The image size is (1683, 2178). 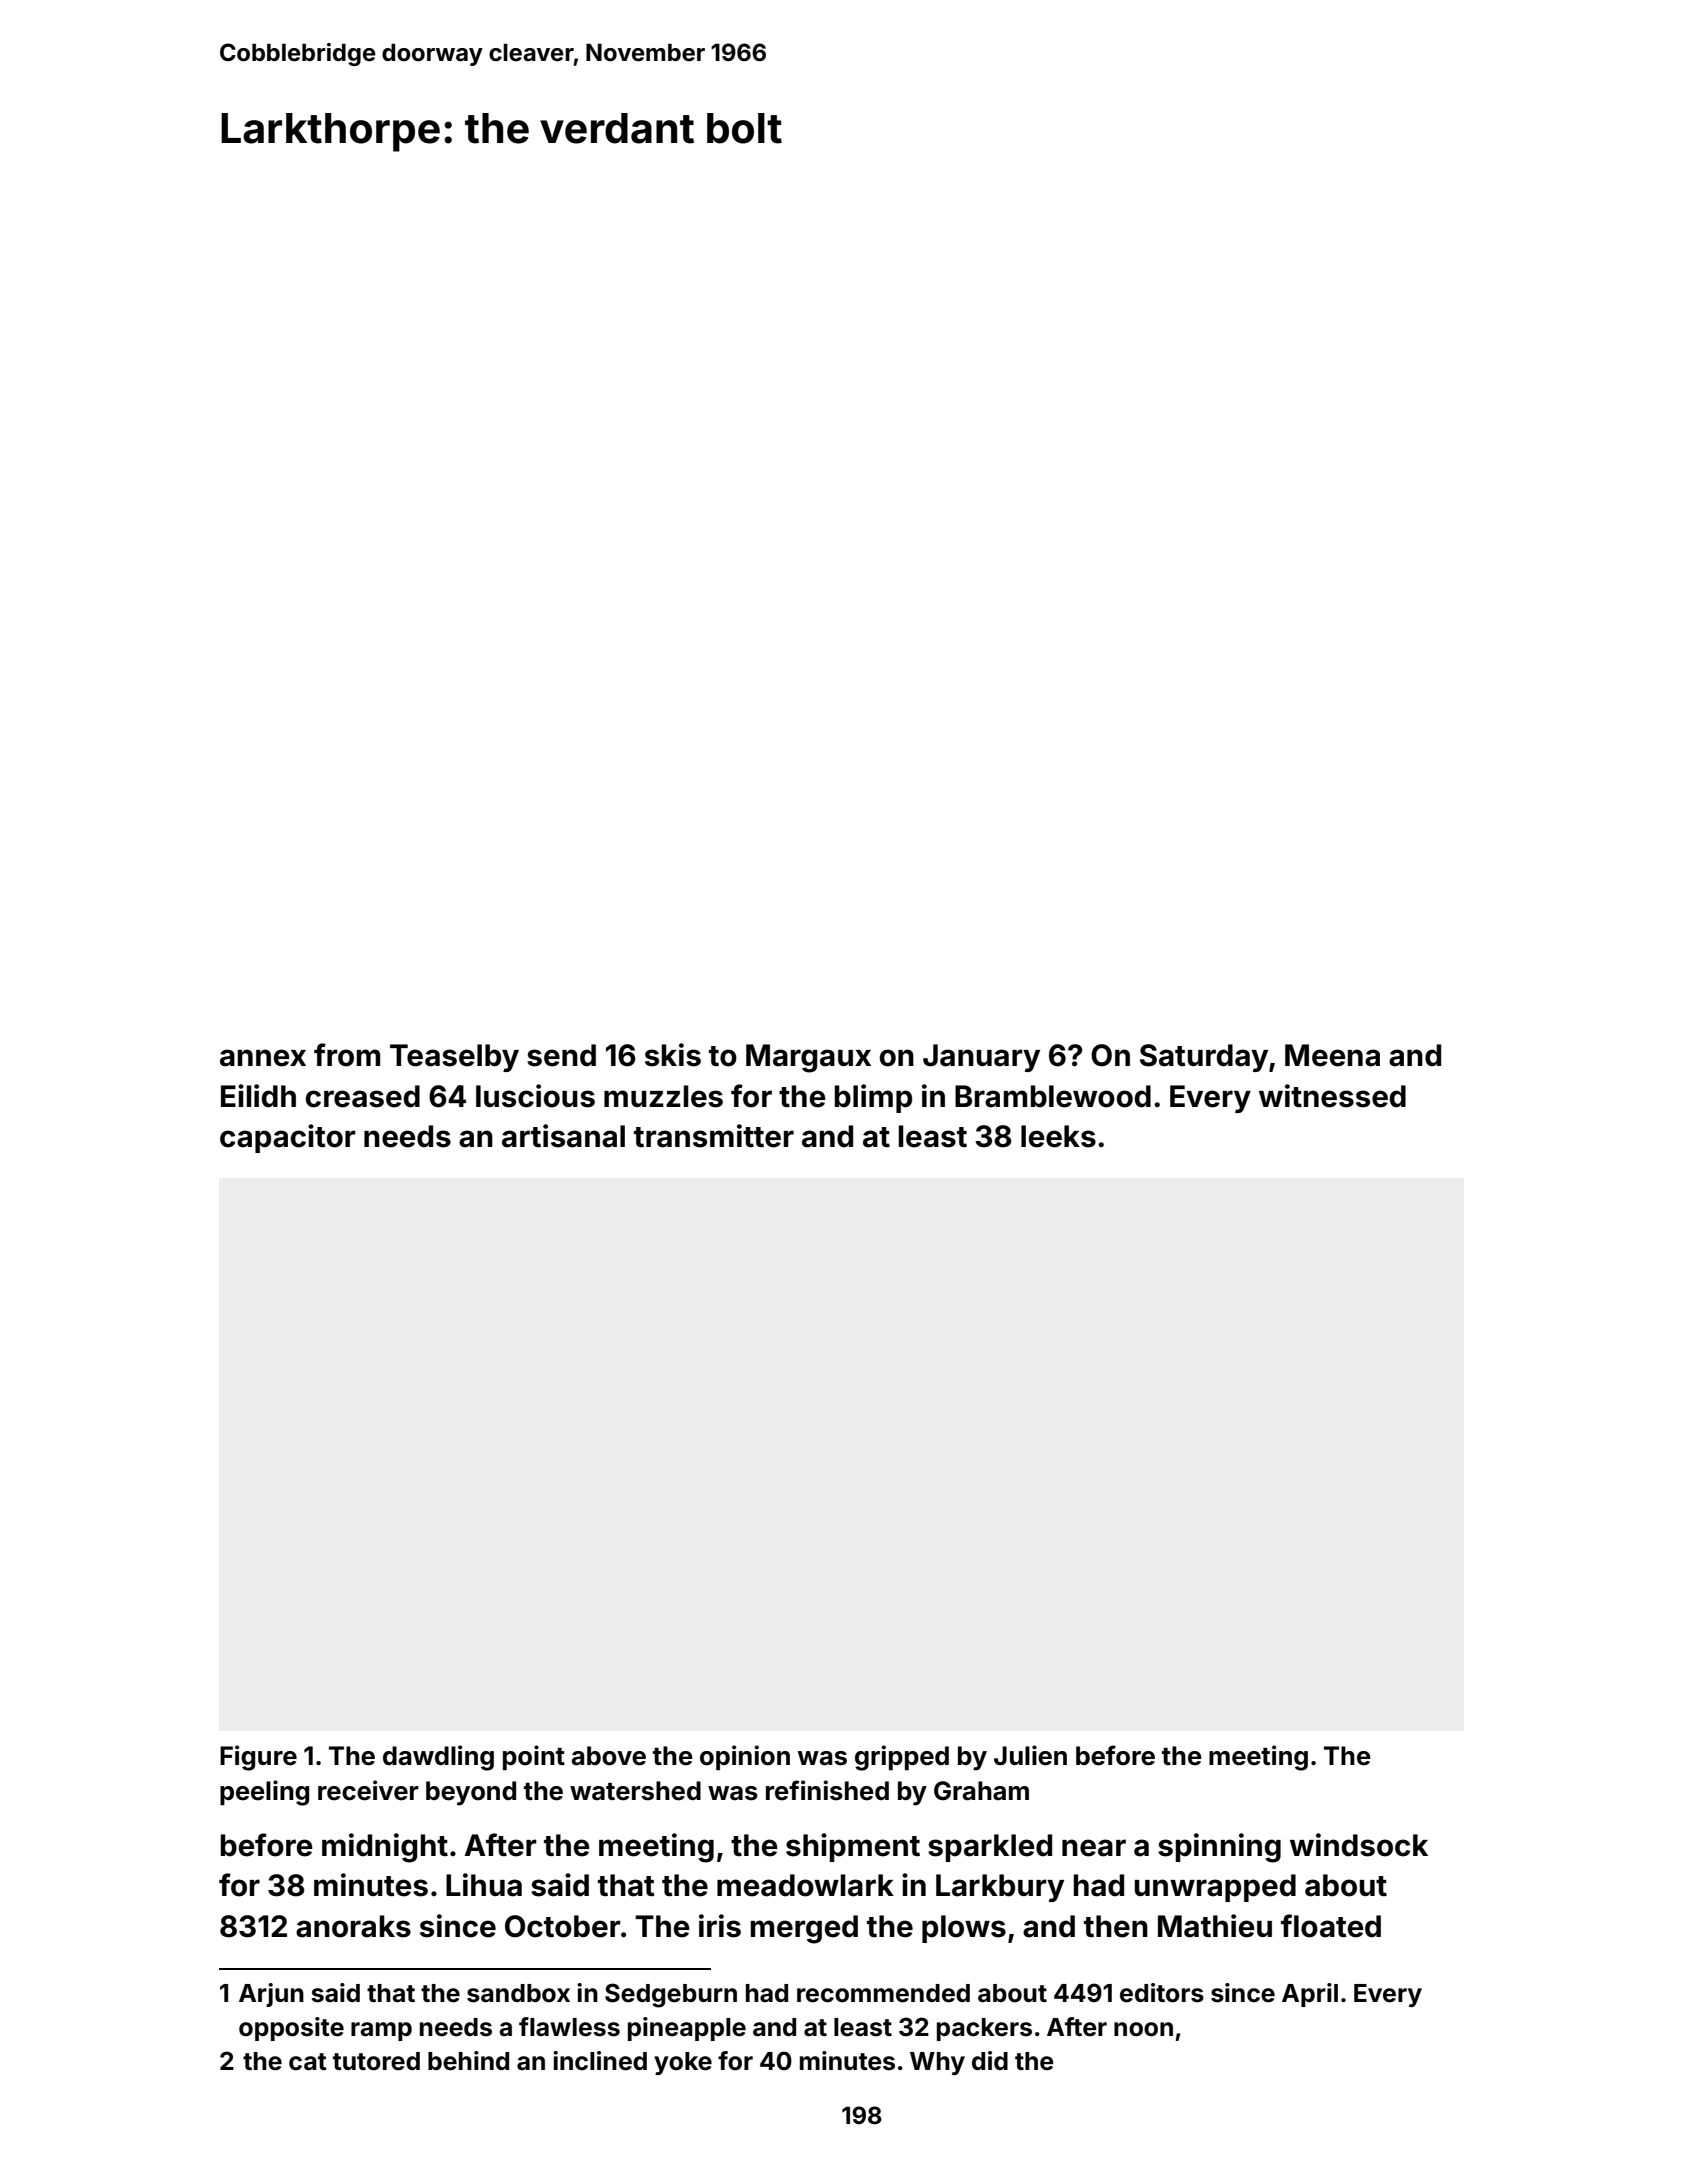 What do you see at coordinates (902, 1758) in the page?
I see `gripped` at bounding box center [902, 1758].
